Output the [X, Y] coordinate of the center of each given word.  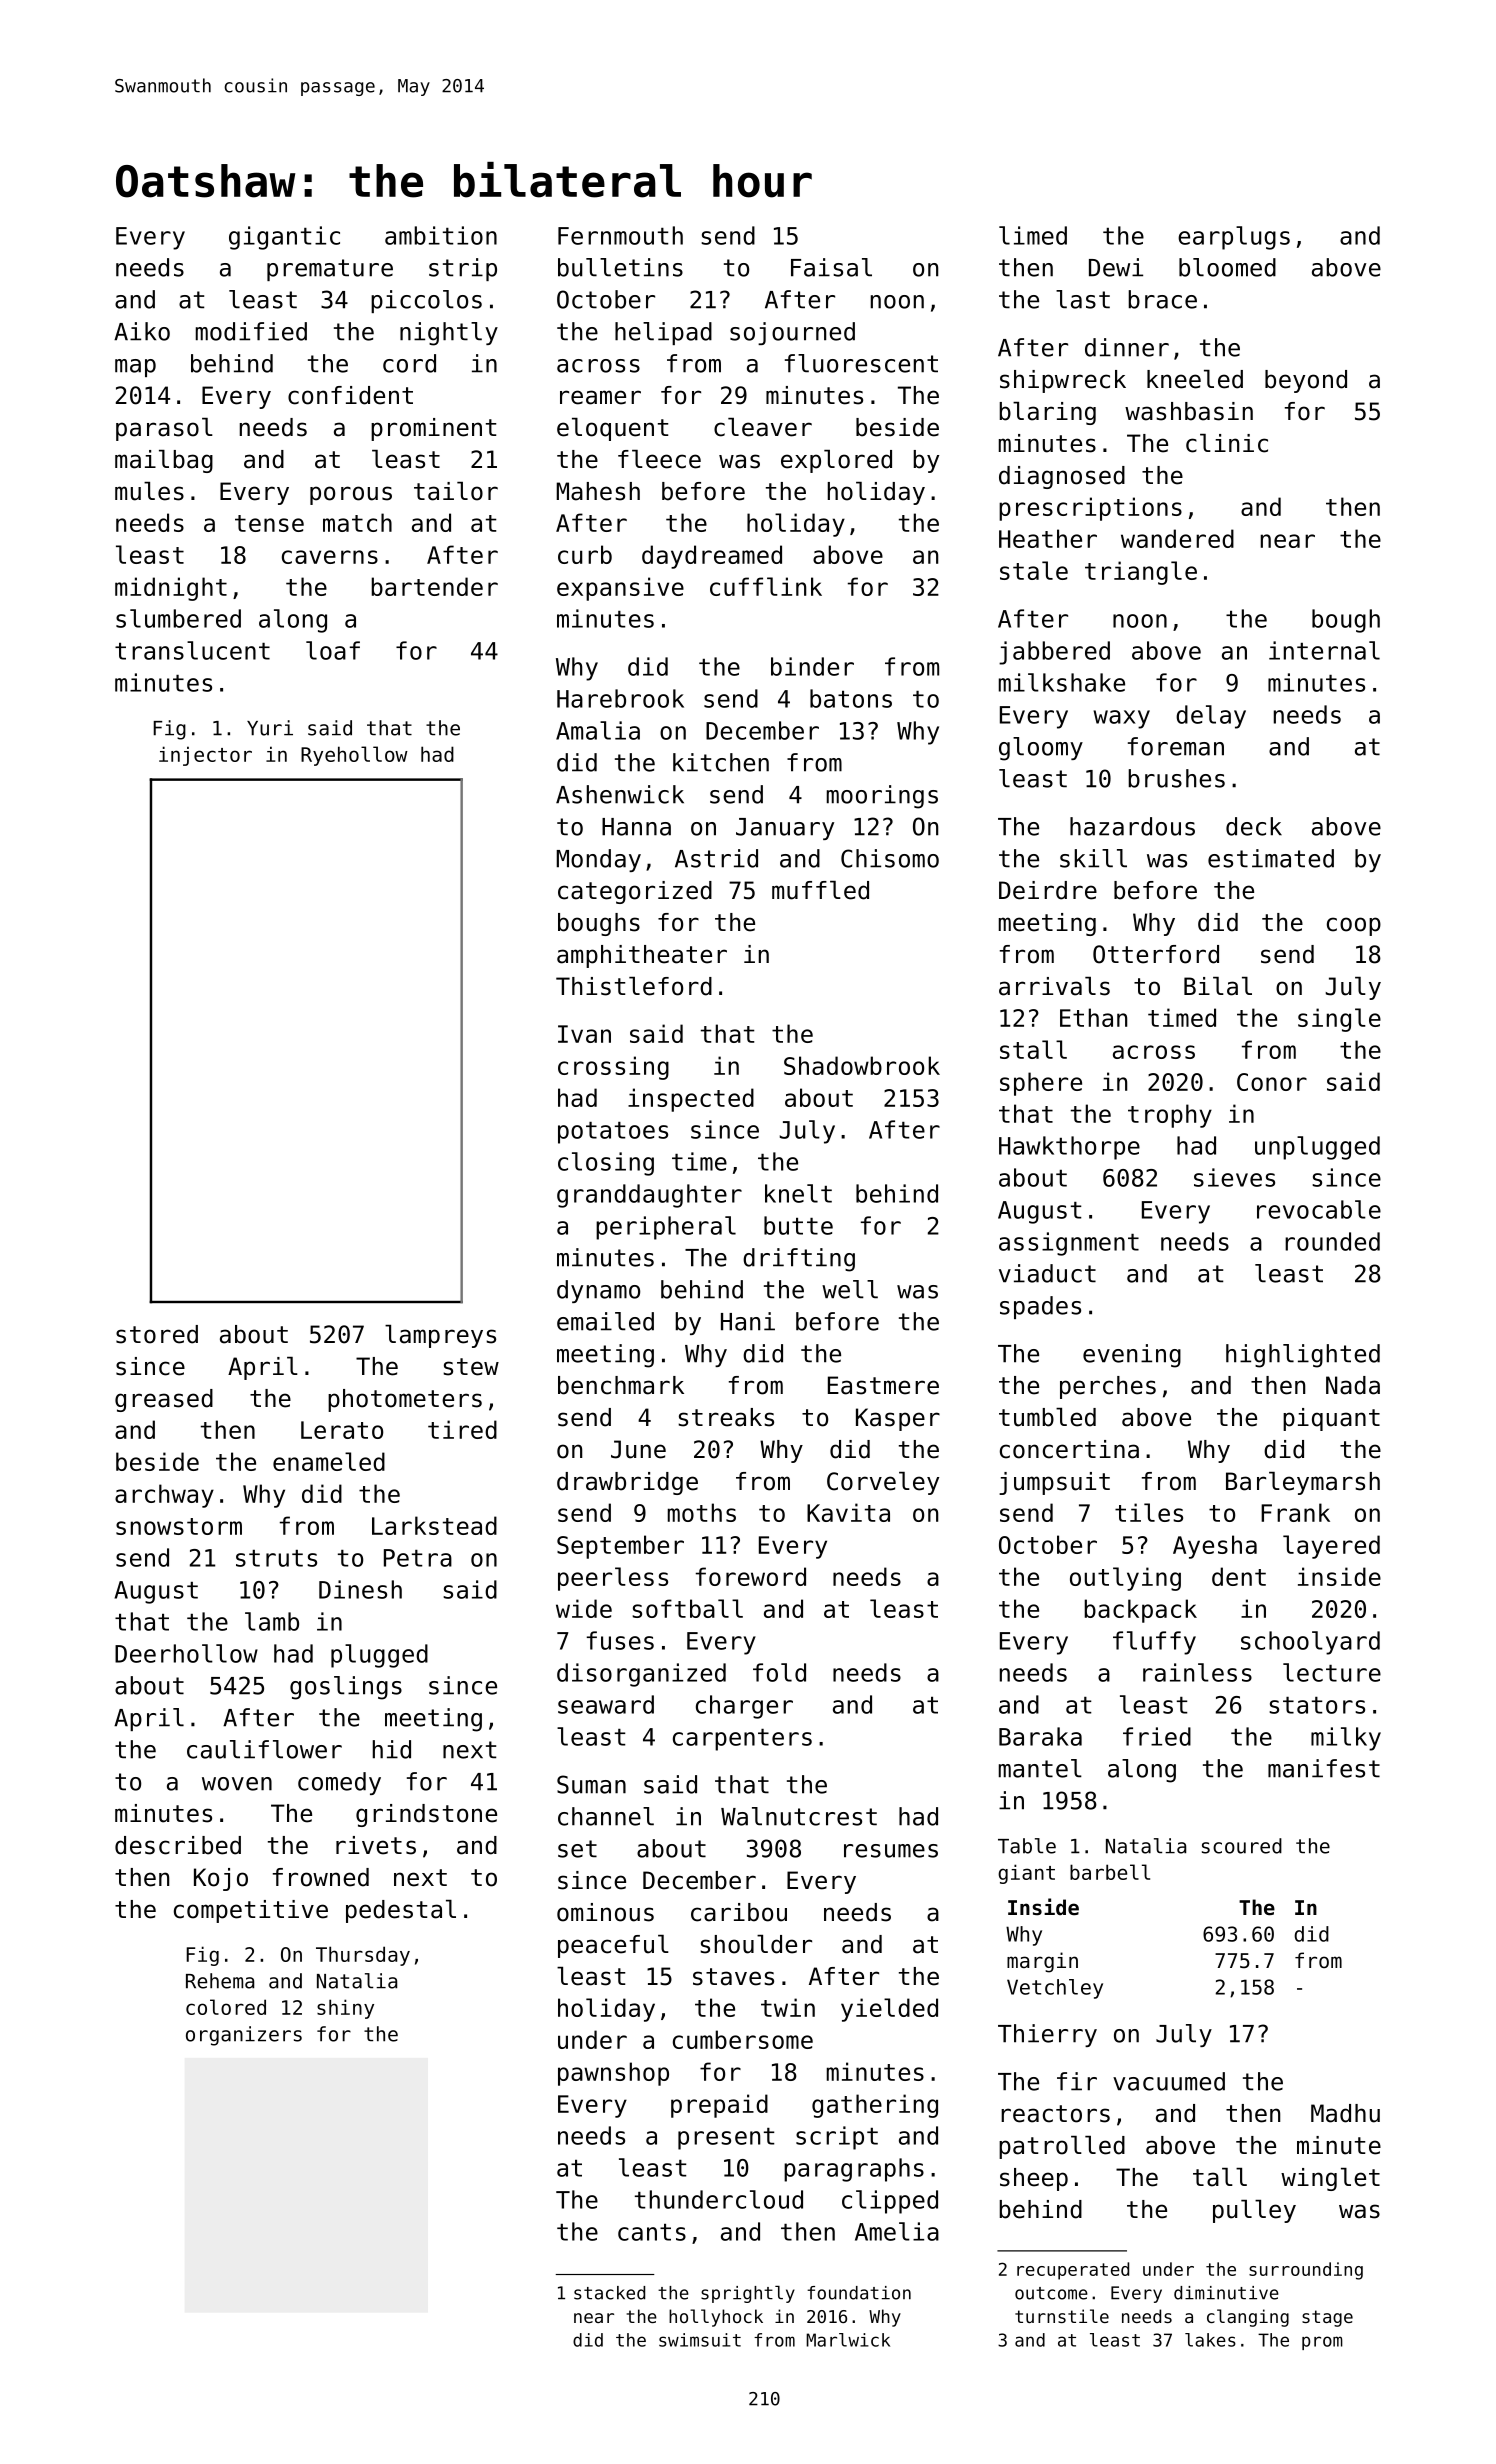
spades [1040, 1307]
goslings [346, 1688]
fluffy [1154, 1643]
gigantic [284, 238]
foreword [751, 1576]
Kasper [898, 1419]
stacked [609, 2293]
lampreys [440, 1336]
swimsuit [700, 2340]
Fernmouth [620, 235]
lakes [1210, 2340]
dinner [1127, 347]
